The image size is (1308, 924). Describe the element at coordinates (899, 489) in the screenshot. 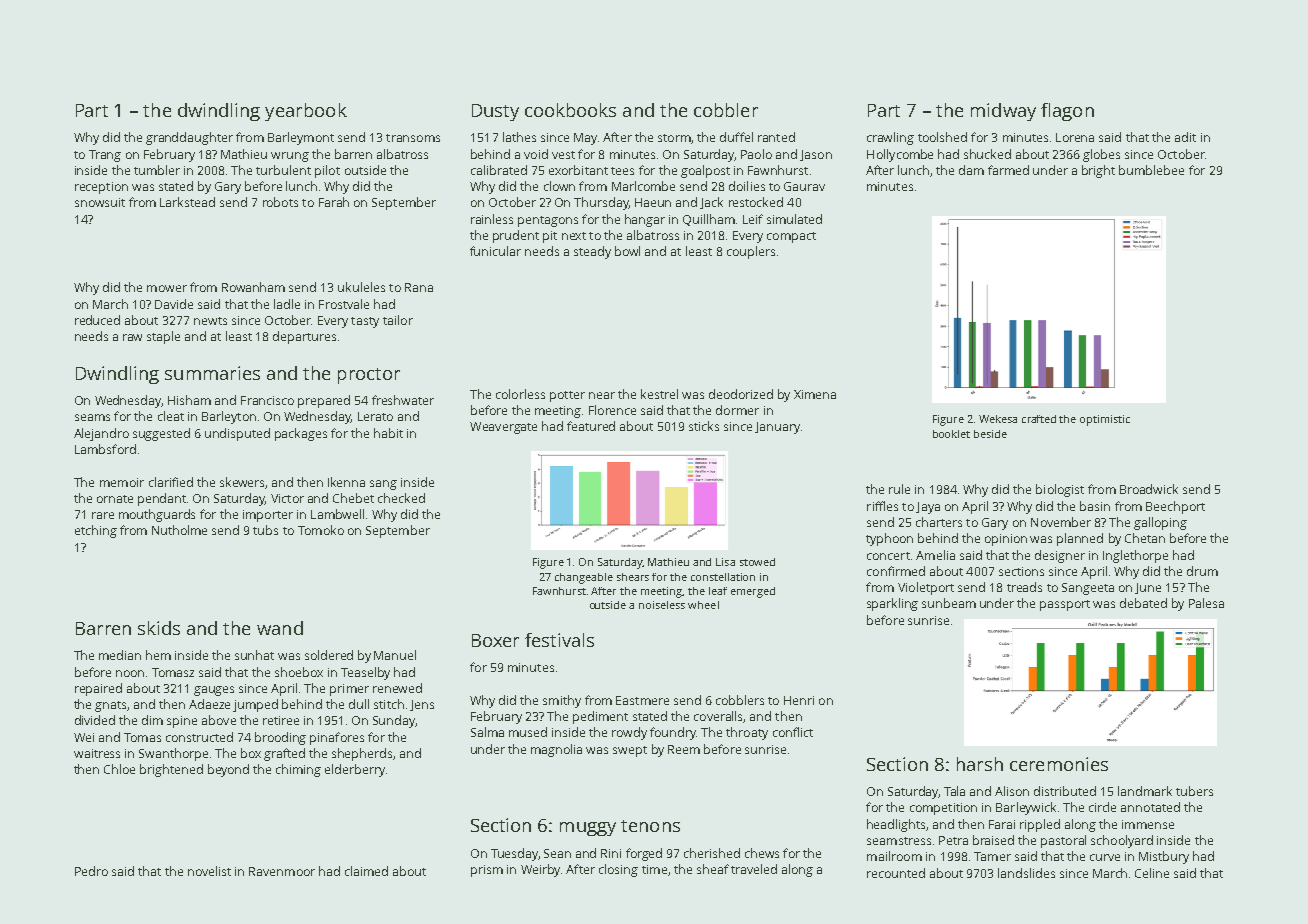

I see `rule` at that location.
